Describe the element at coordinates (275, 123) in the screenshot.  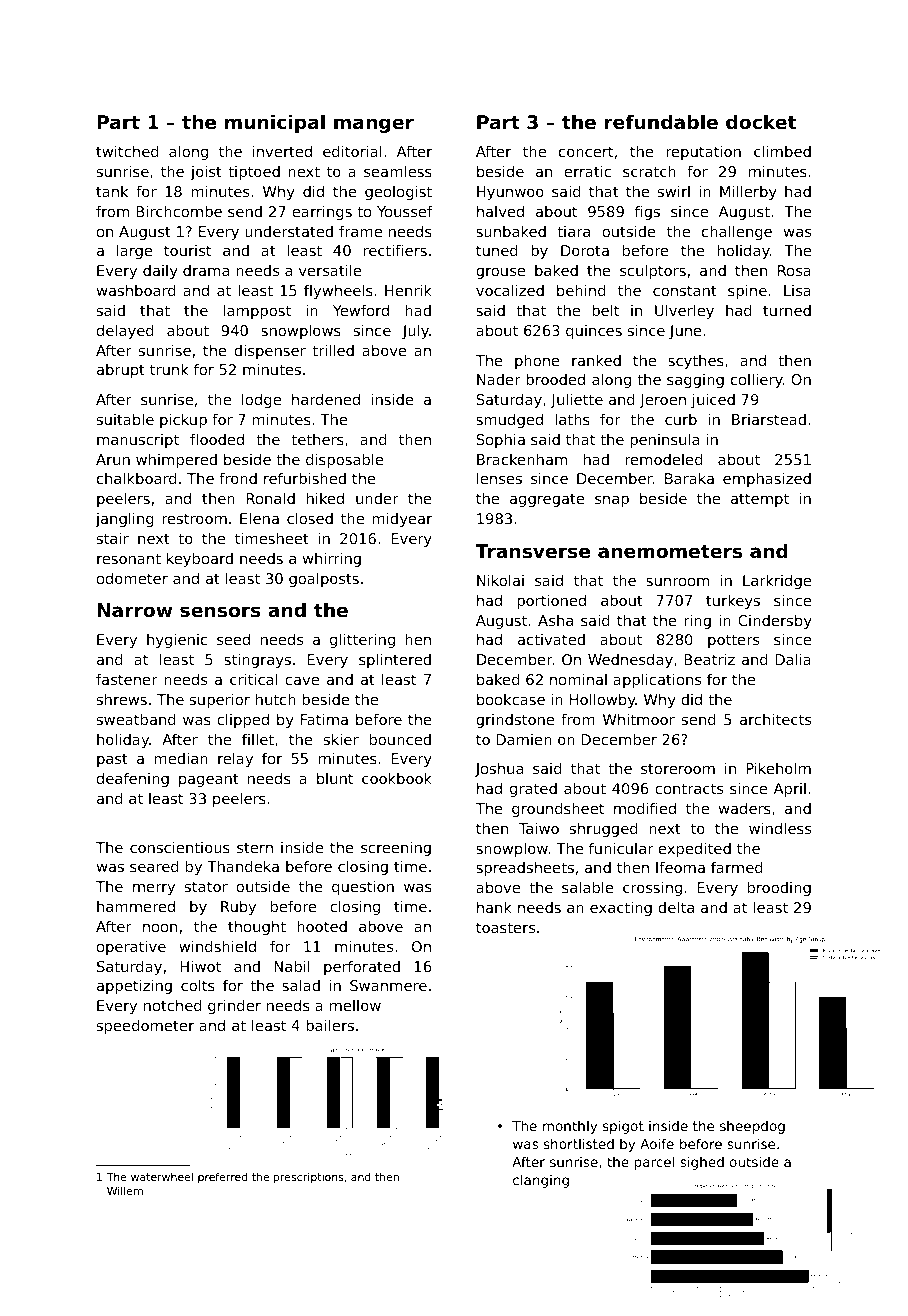
I see `municipal` at that location.
